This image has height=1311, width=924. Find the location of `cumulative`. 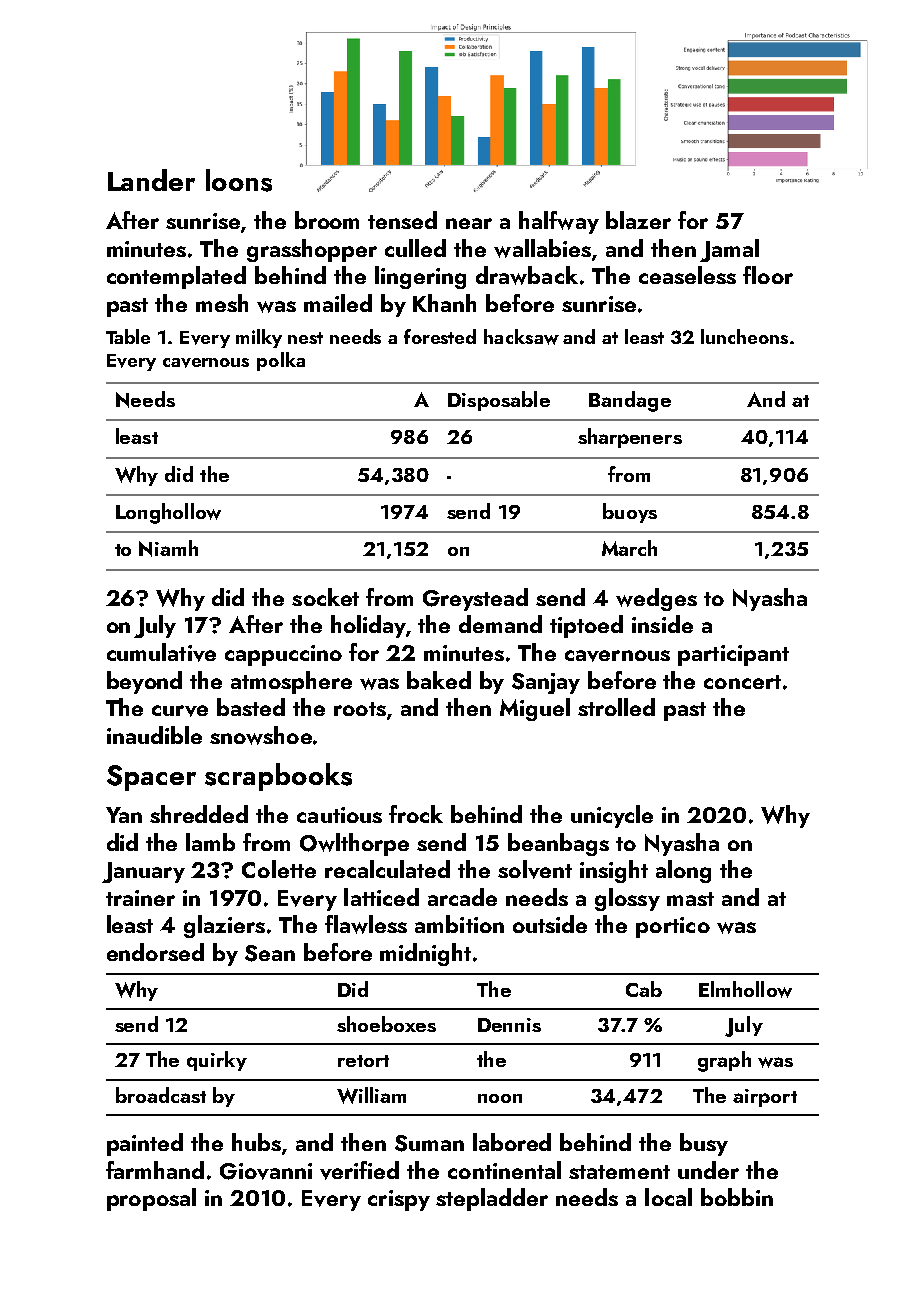

cumulative is located at coordinates (161, 652).
